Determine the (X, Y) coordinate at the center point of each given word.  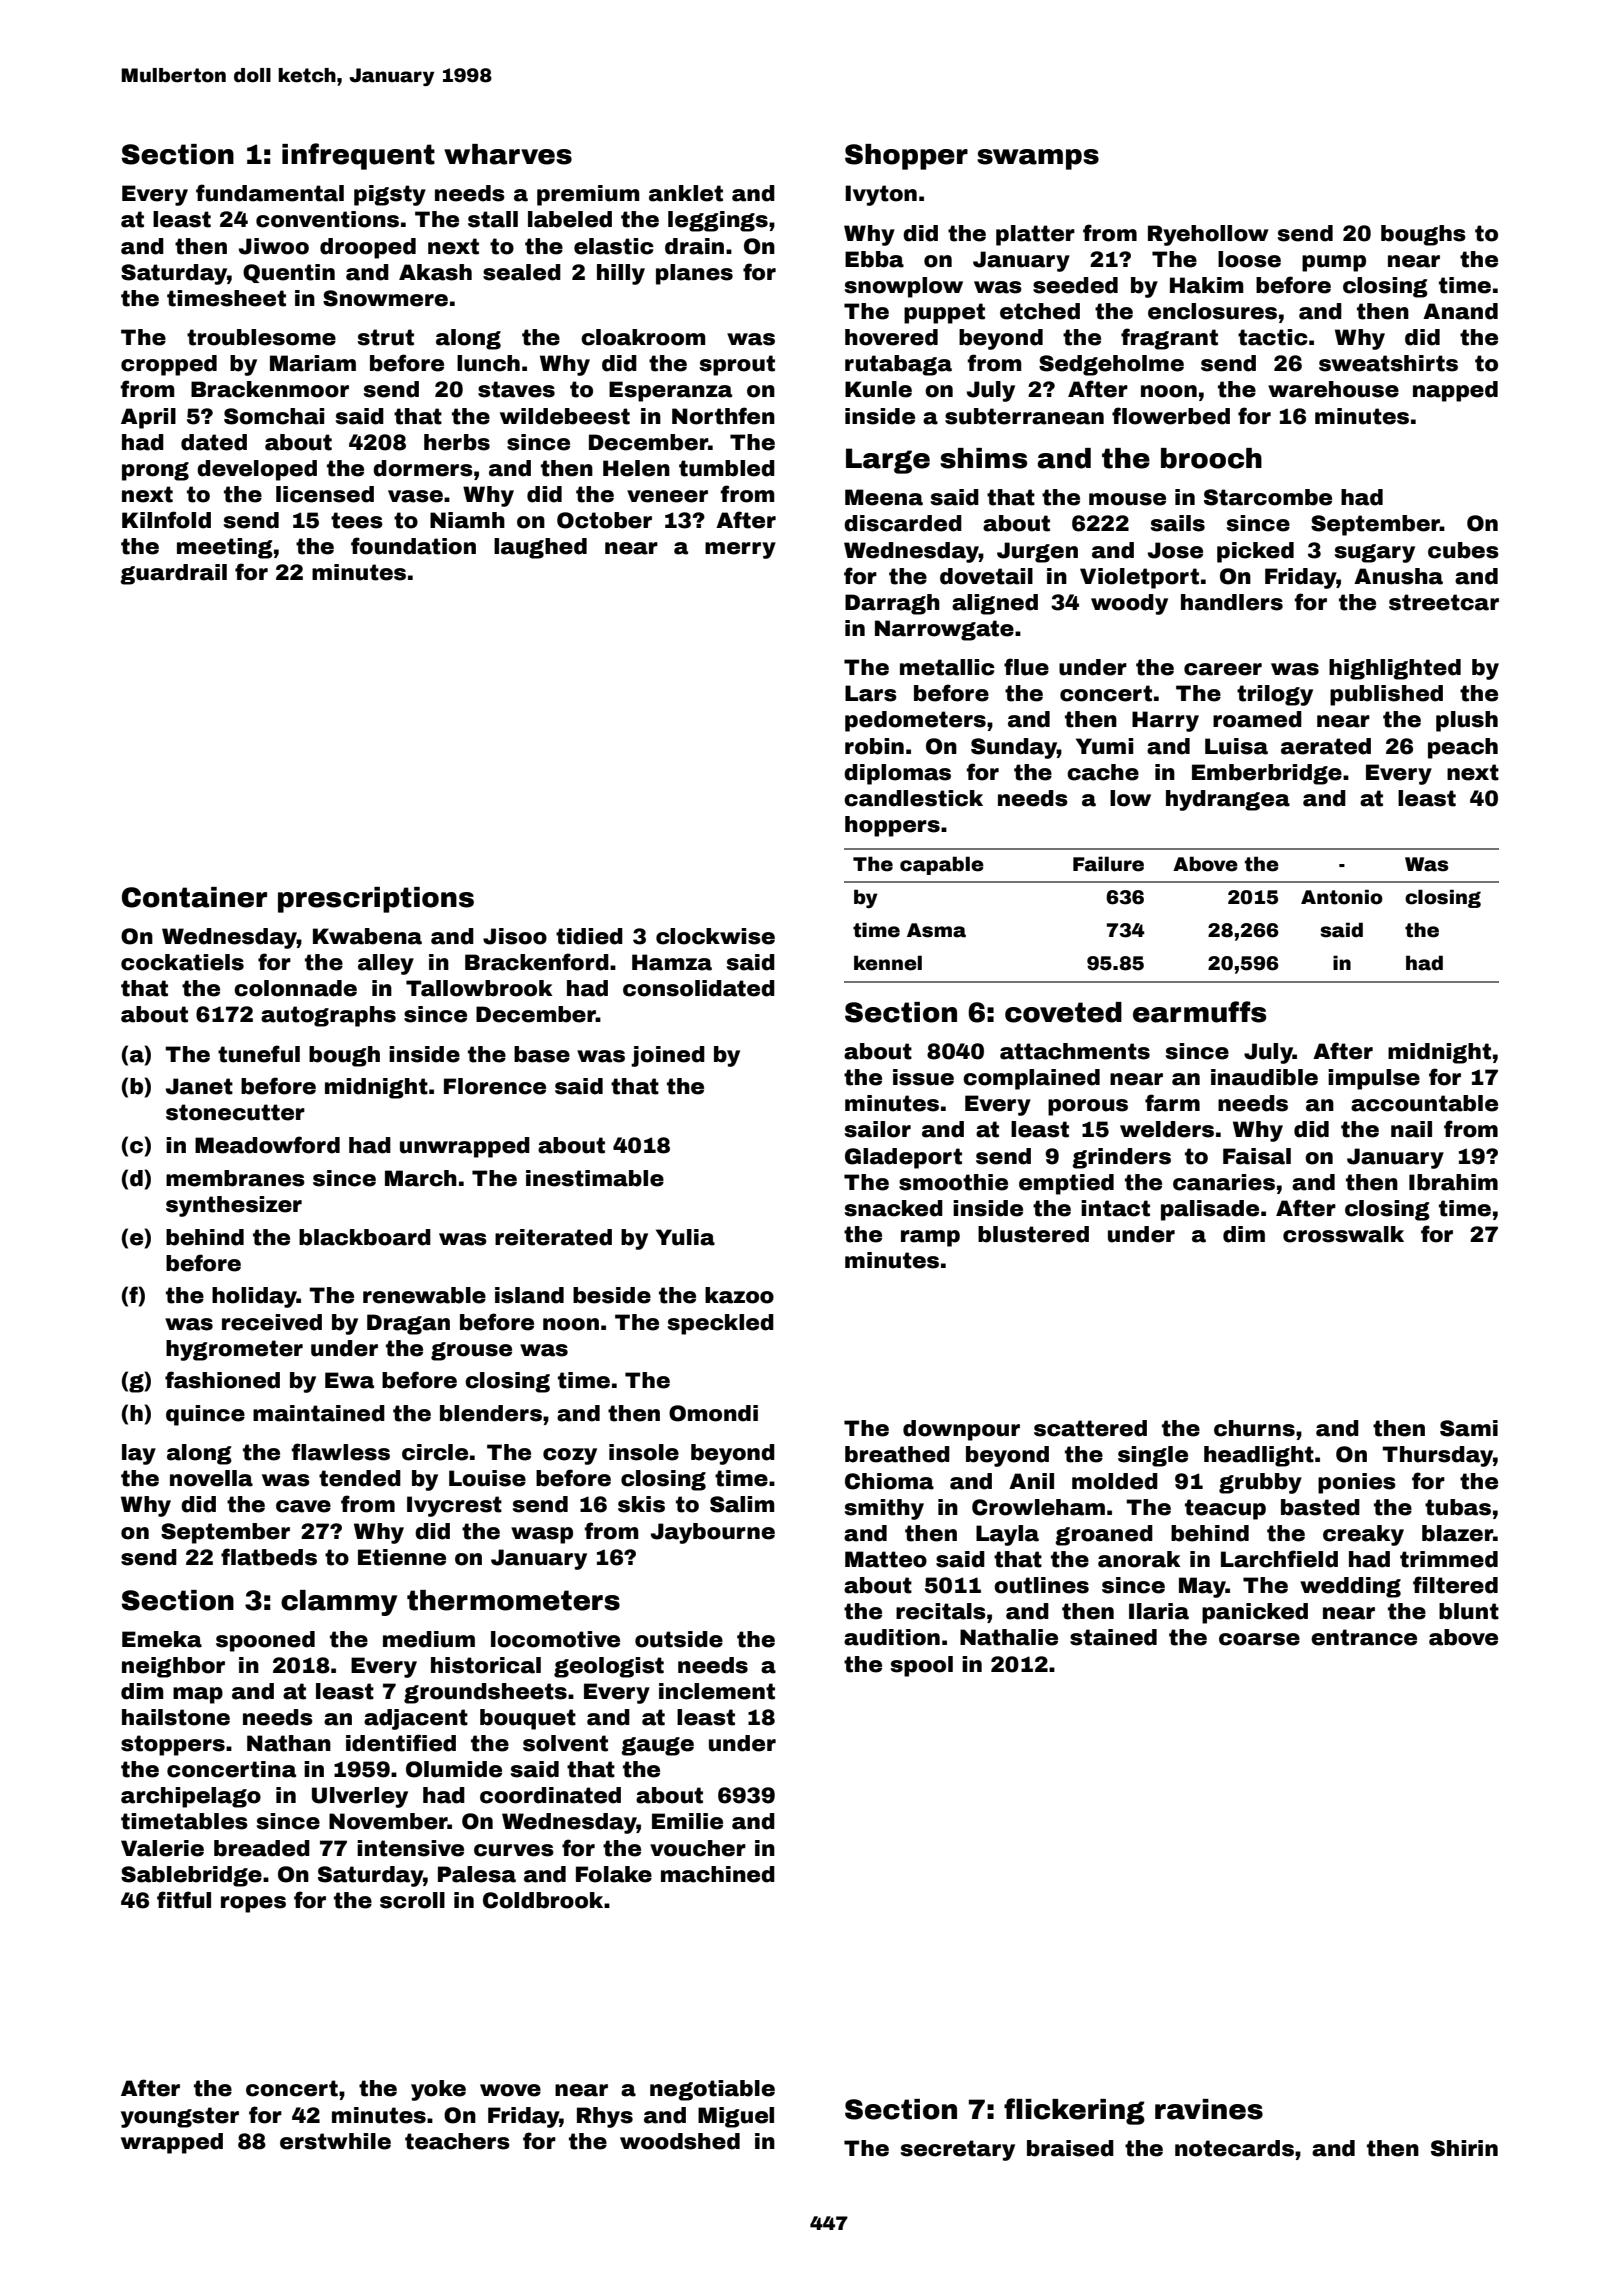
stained (1113, 1637)
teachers (457, 2141)
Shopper (906, 157)
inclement (717, 1691)
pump (1334, 263)
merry (740, 550)
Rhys (605, 2117)
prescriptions (376, 900)
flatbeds (269, 1557)
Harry (1165, 721)
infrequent (358, 156)
